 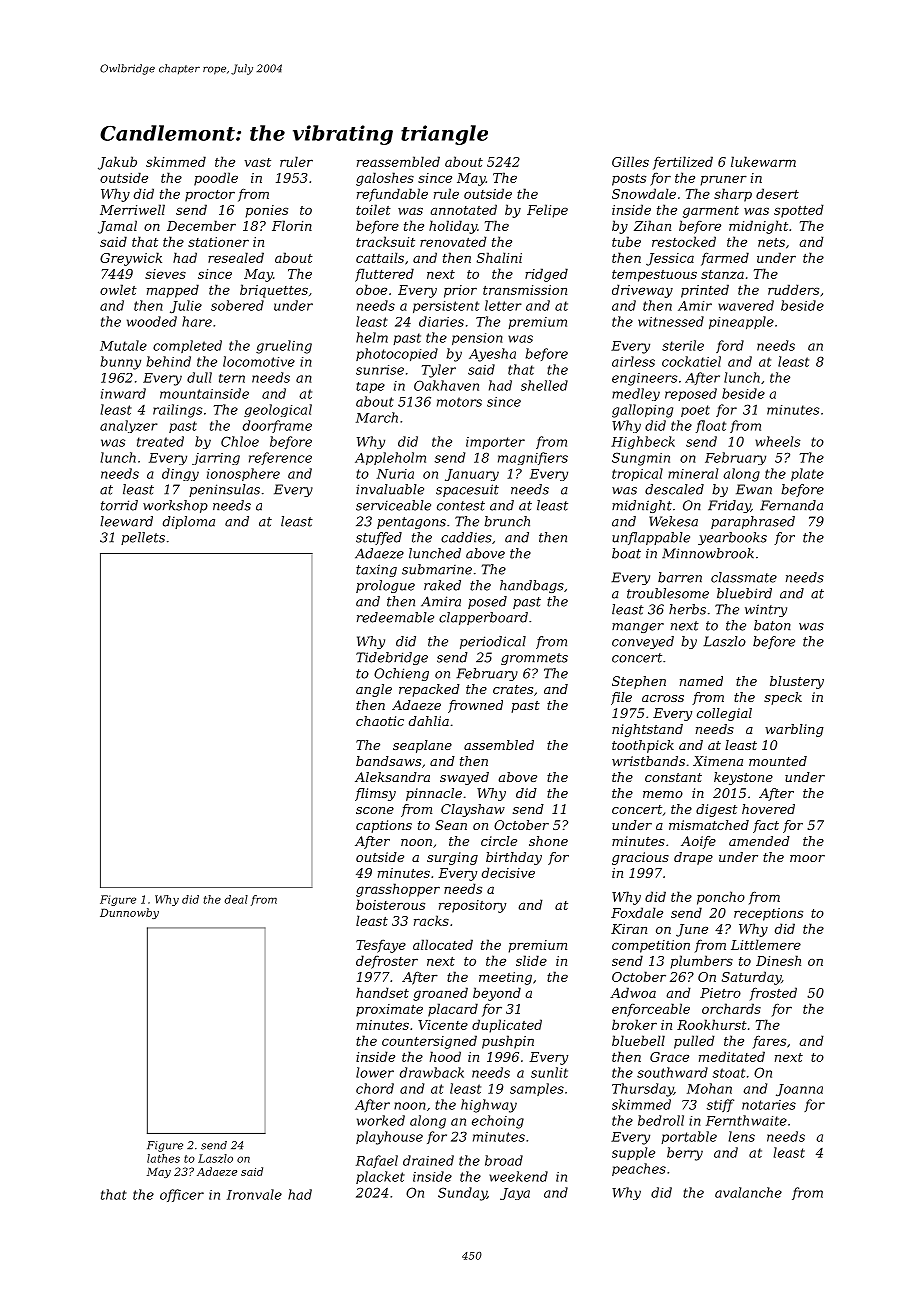 What do you see at coordinates (683, 163) in the screenshot?
I see `fertilized` at bounding box center [683, 163].
